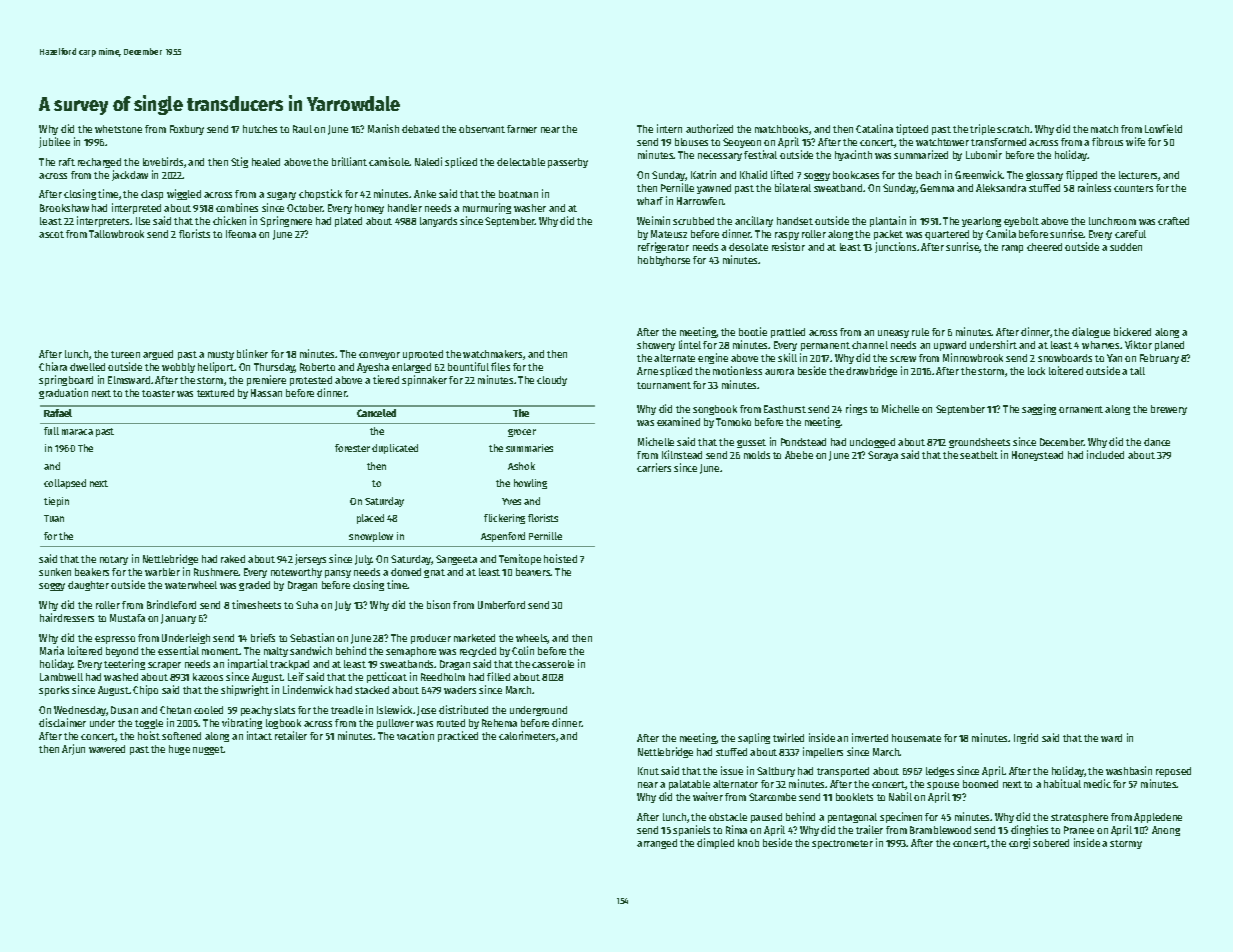  I want to click on cheered, so click(1044, 247).
